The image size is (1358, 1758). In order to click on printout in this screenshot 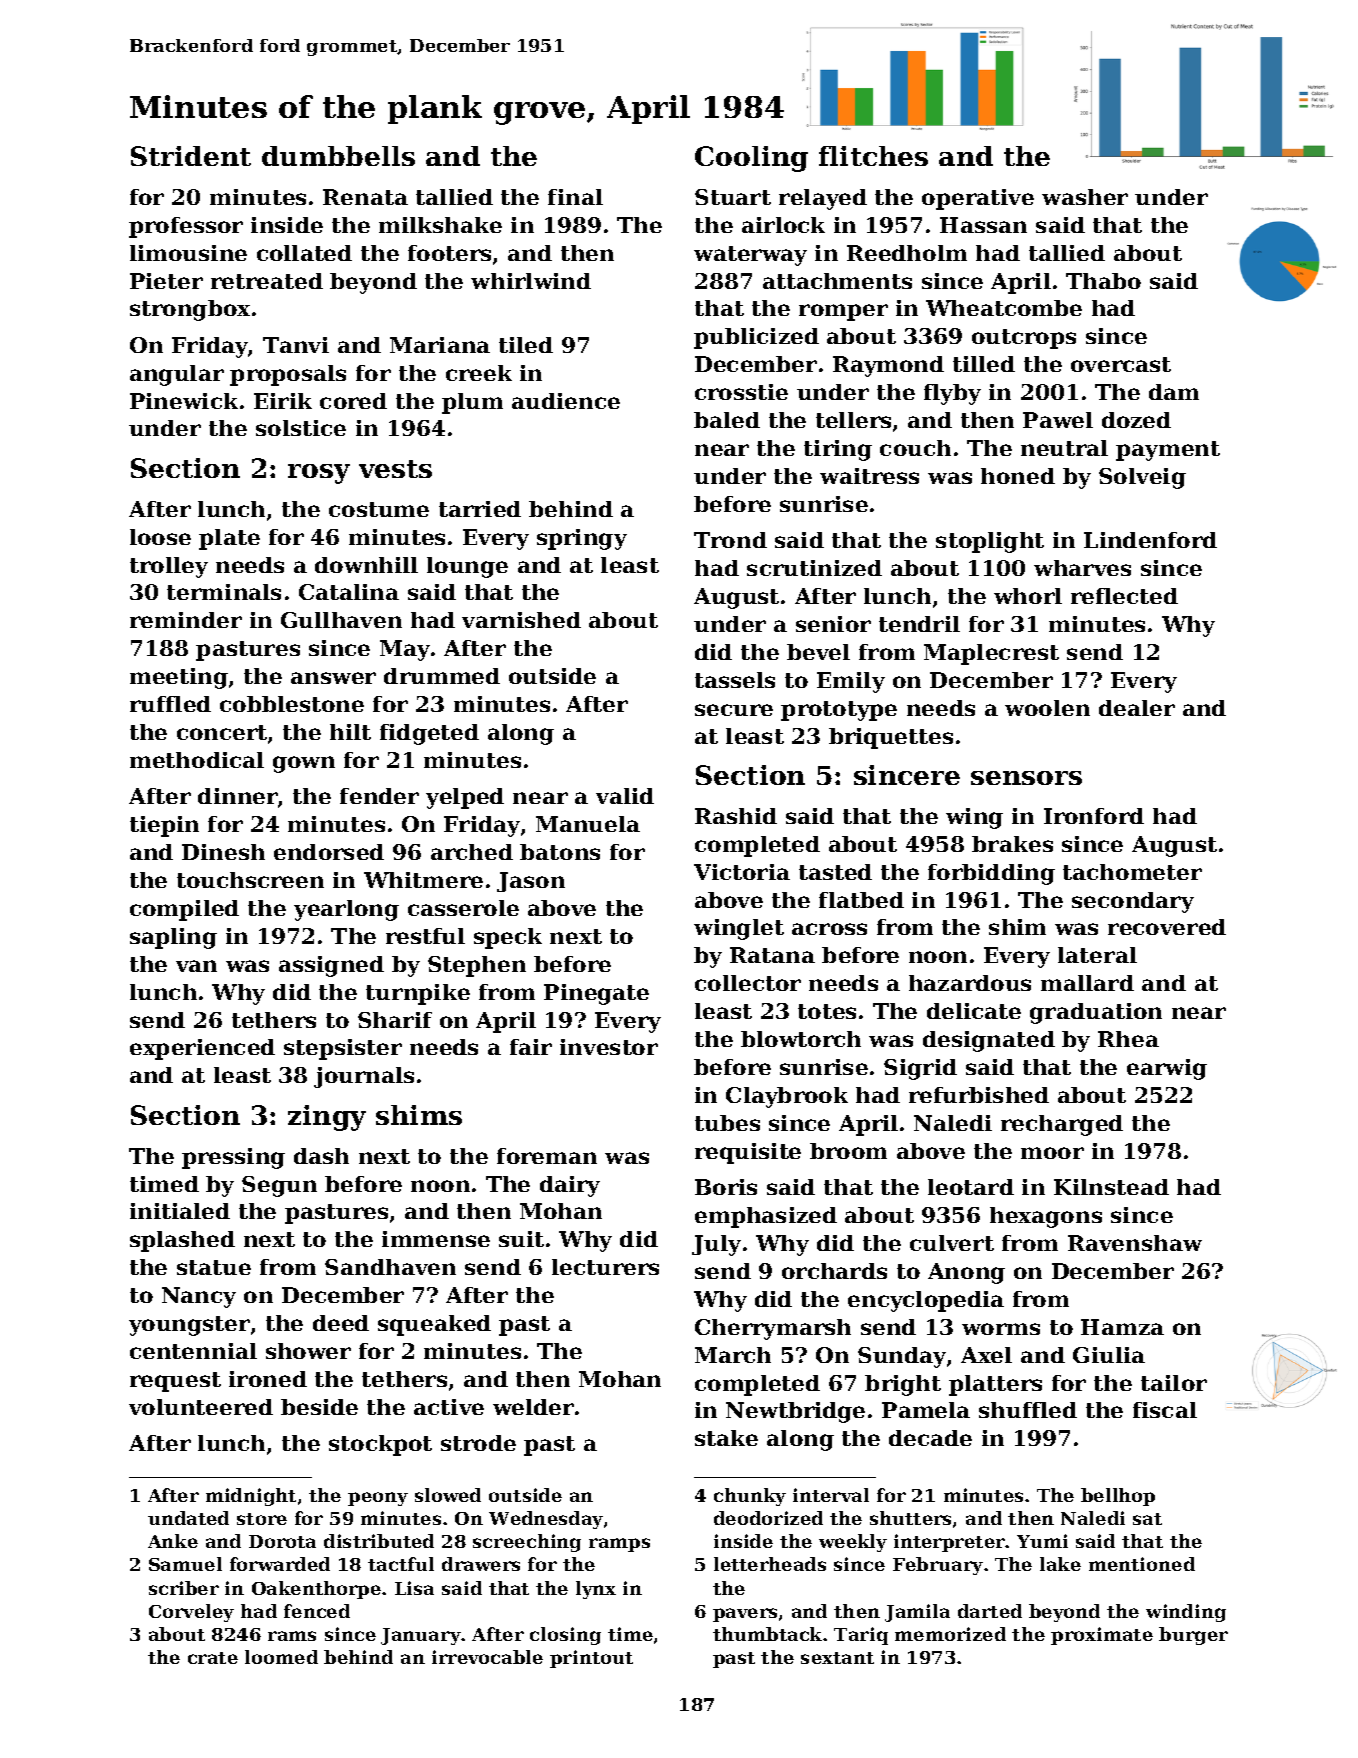, I will do `click(591, 1659)`.
